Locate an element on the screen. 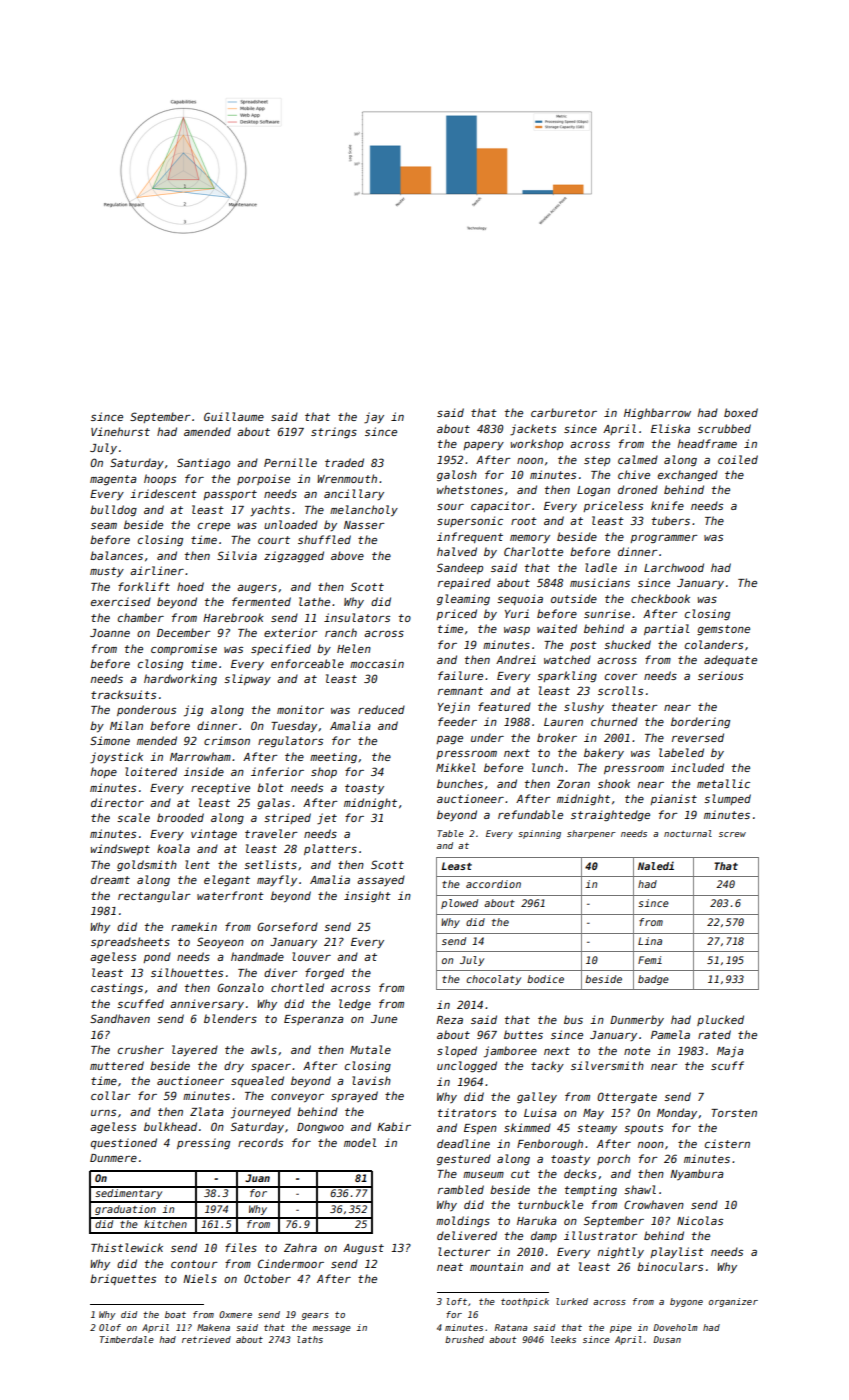  Seoyeon is located at coordinates (220, 942).
